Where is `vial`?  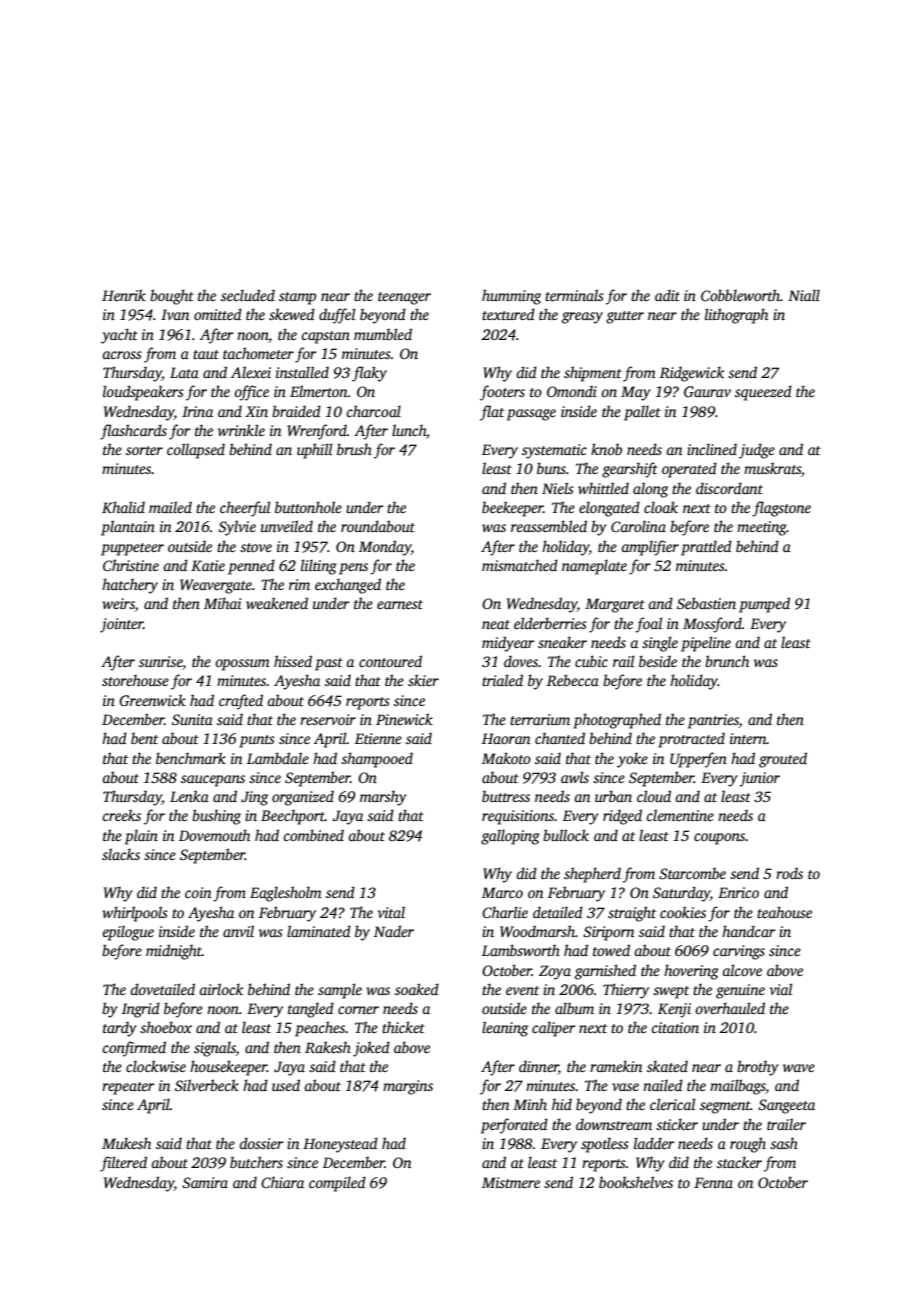 vial is located at coordinates (781, 989).
